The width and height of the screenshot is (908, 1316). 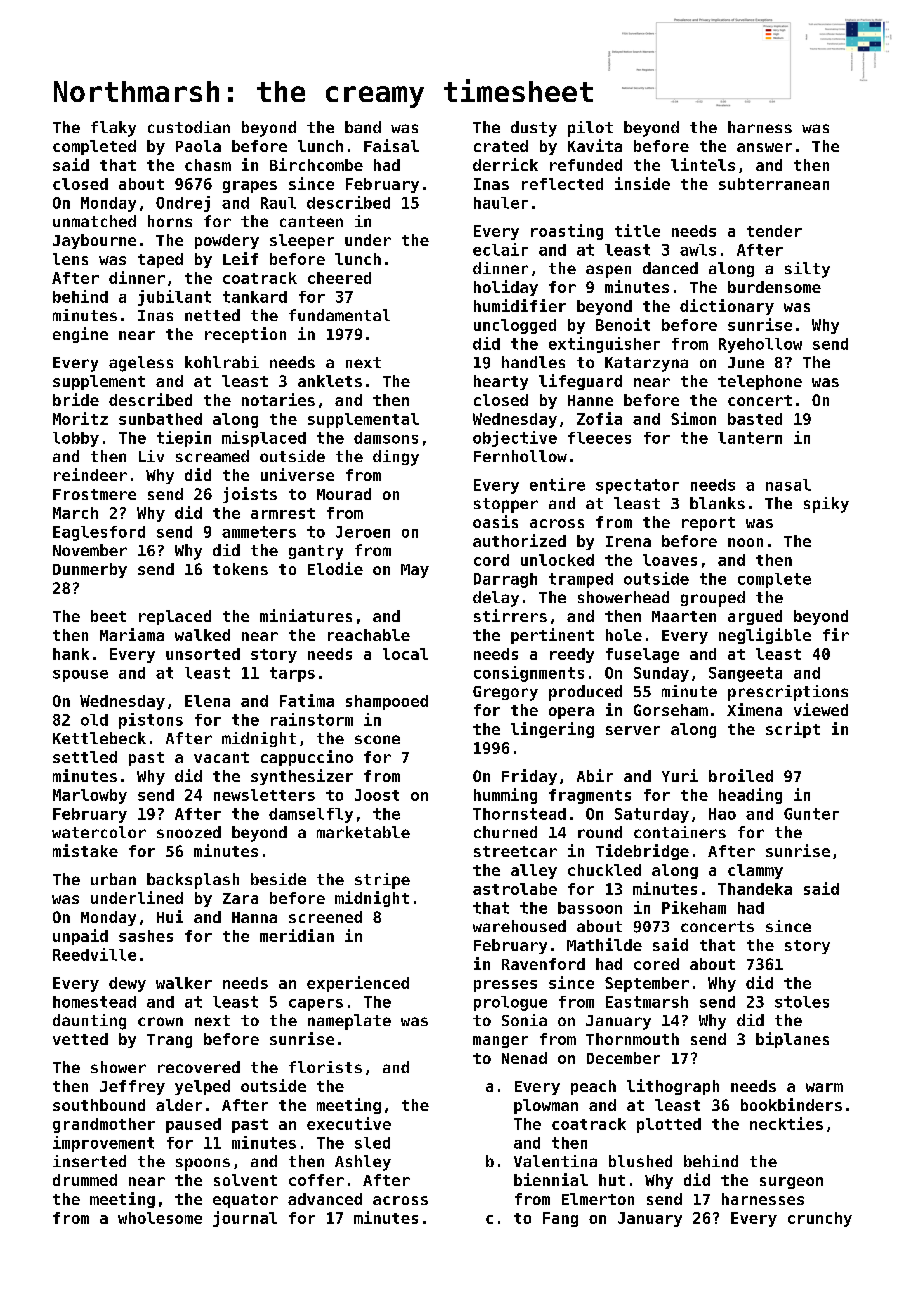 What do you see at coordinates (764, 147) in the screenshot?
I see `answer` at bounding box center [764, 147].
